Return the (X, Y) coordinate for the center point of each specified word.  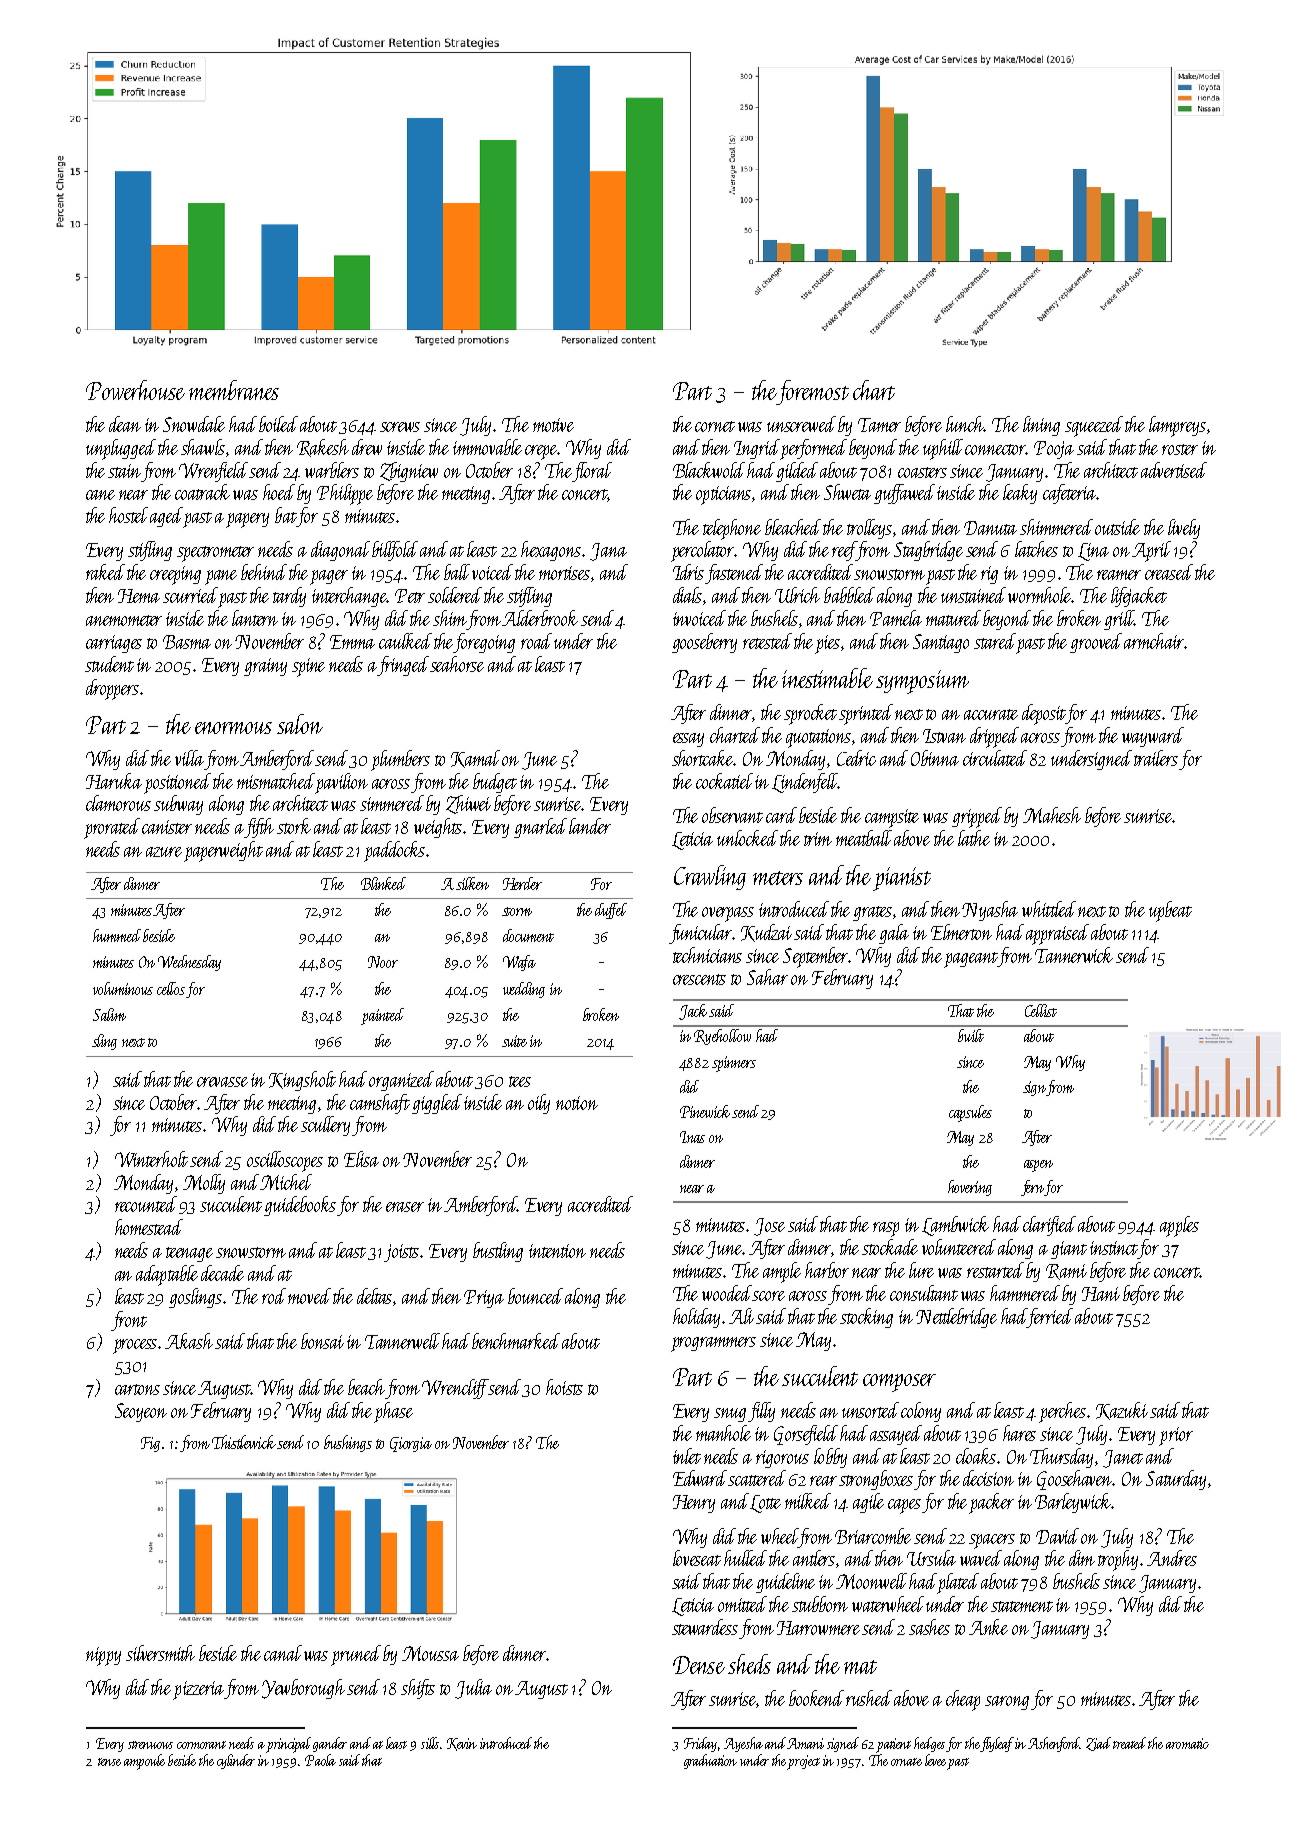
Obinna (935, 758)
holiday (696, 1318)
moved (309, 1296)
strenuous (150, 1745)
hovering (970, 1188)
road (538, 641)
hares (1019, 1433)
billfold (395, 551)
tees (520, 1081)
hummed (117, 935)
